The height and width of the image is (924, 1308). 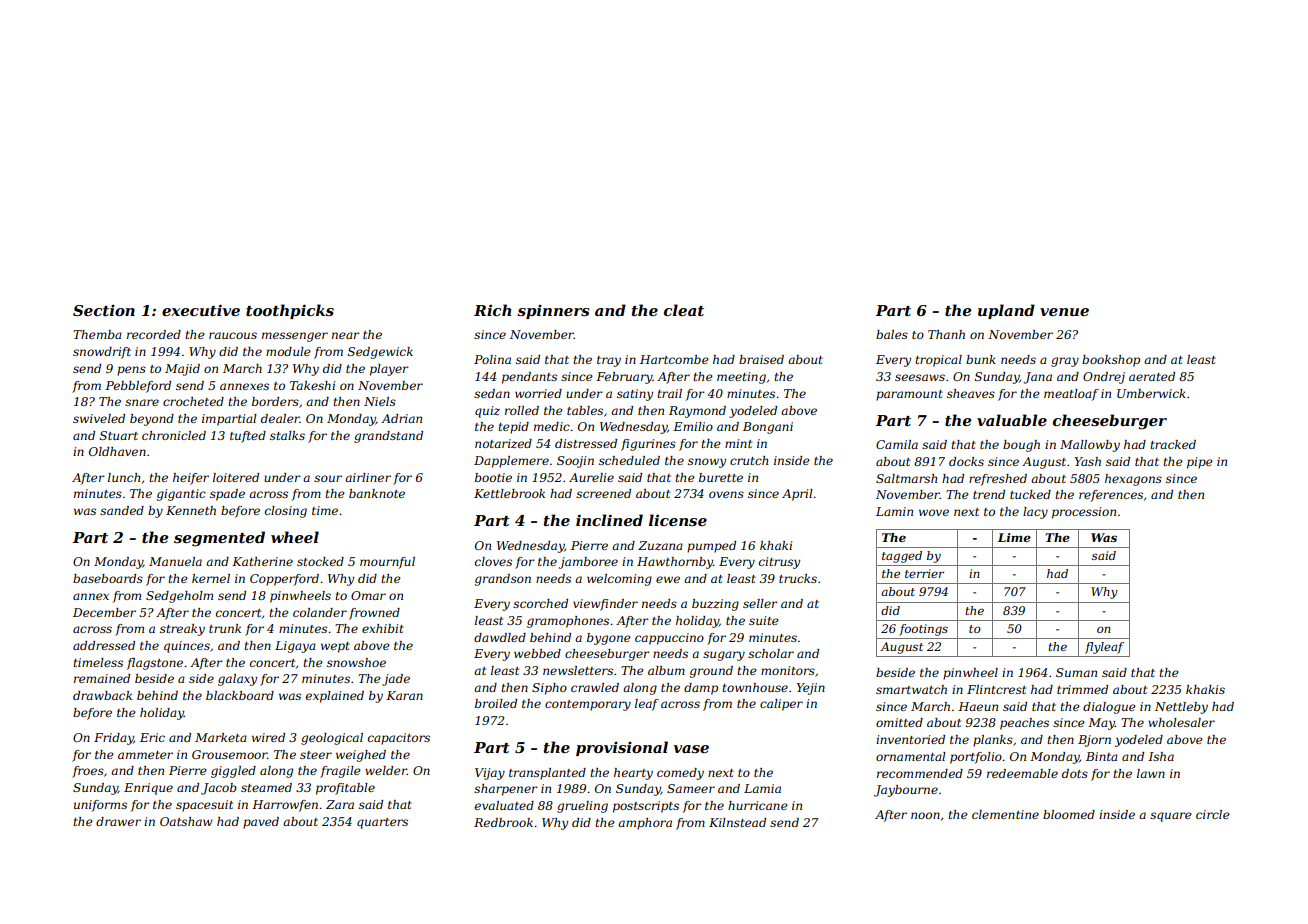 I want to click on venue, so click(x=1064, y=312).
